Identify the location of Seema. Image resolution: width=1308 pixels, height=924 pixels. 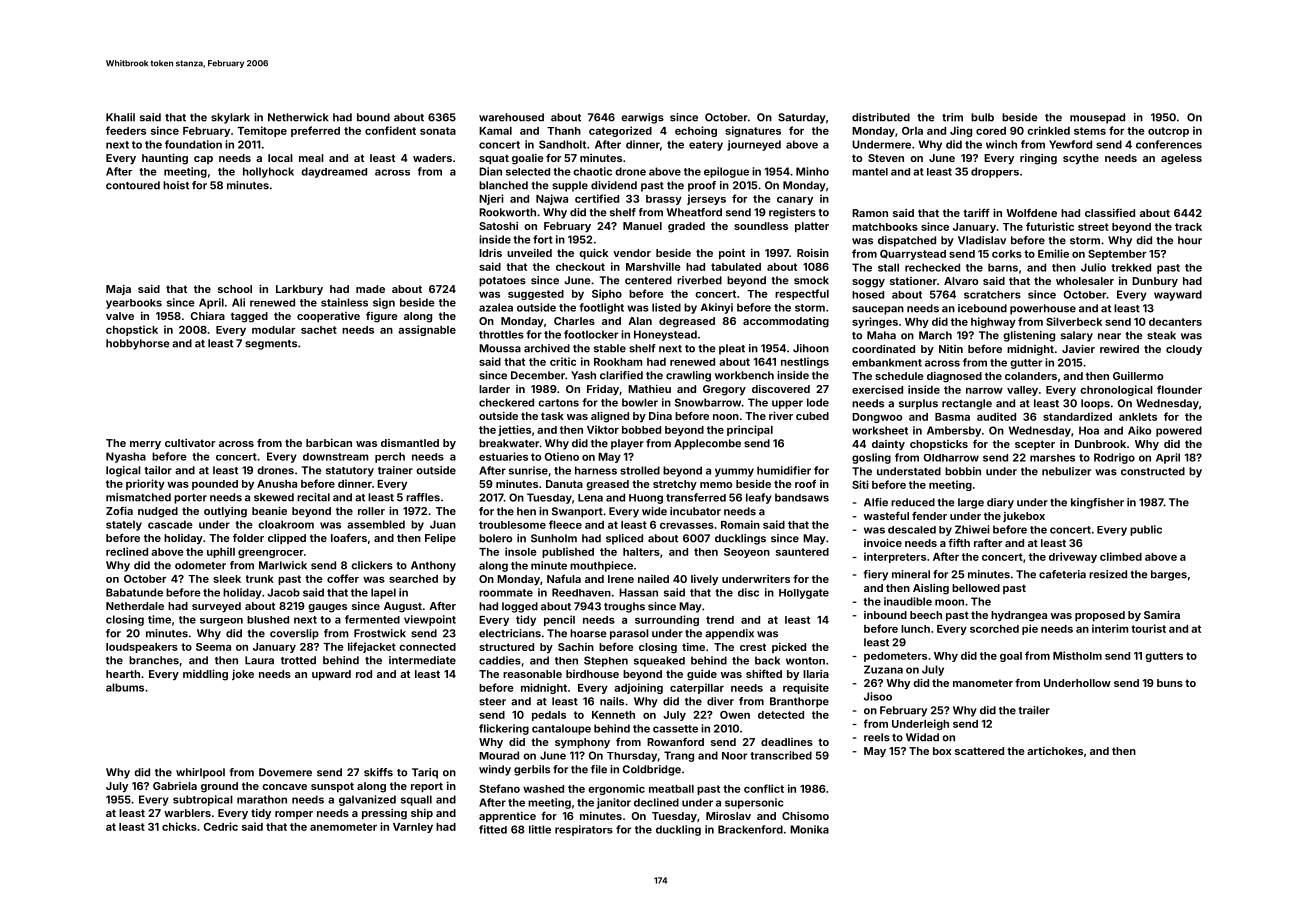
(213, 647).
